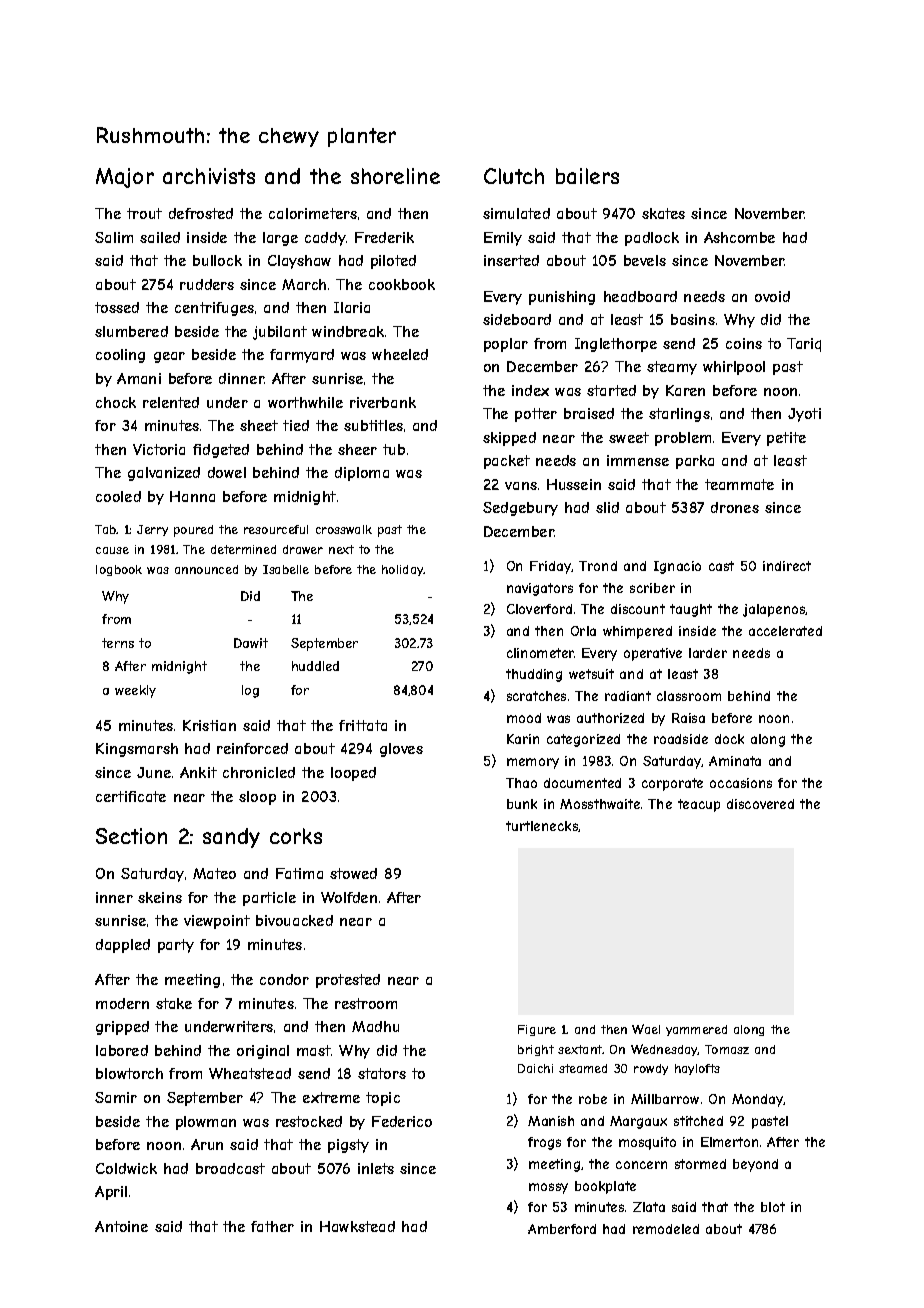 The width and height of the screenshot is (924, 1308). What do you see at coordinates (536, 415) in the screenshot?
I see `potter` at bounding box center [536, 415].
